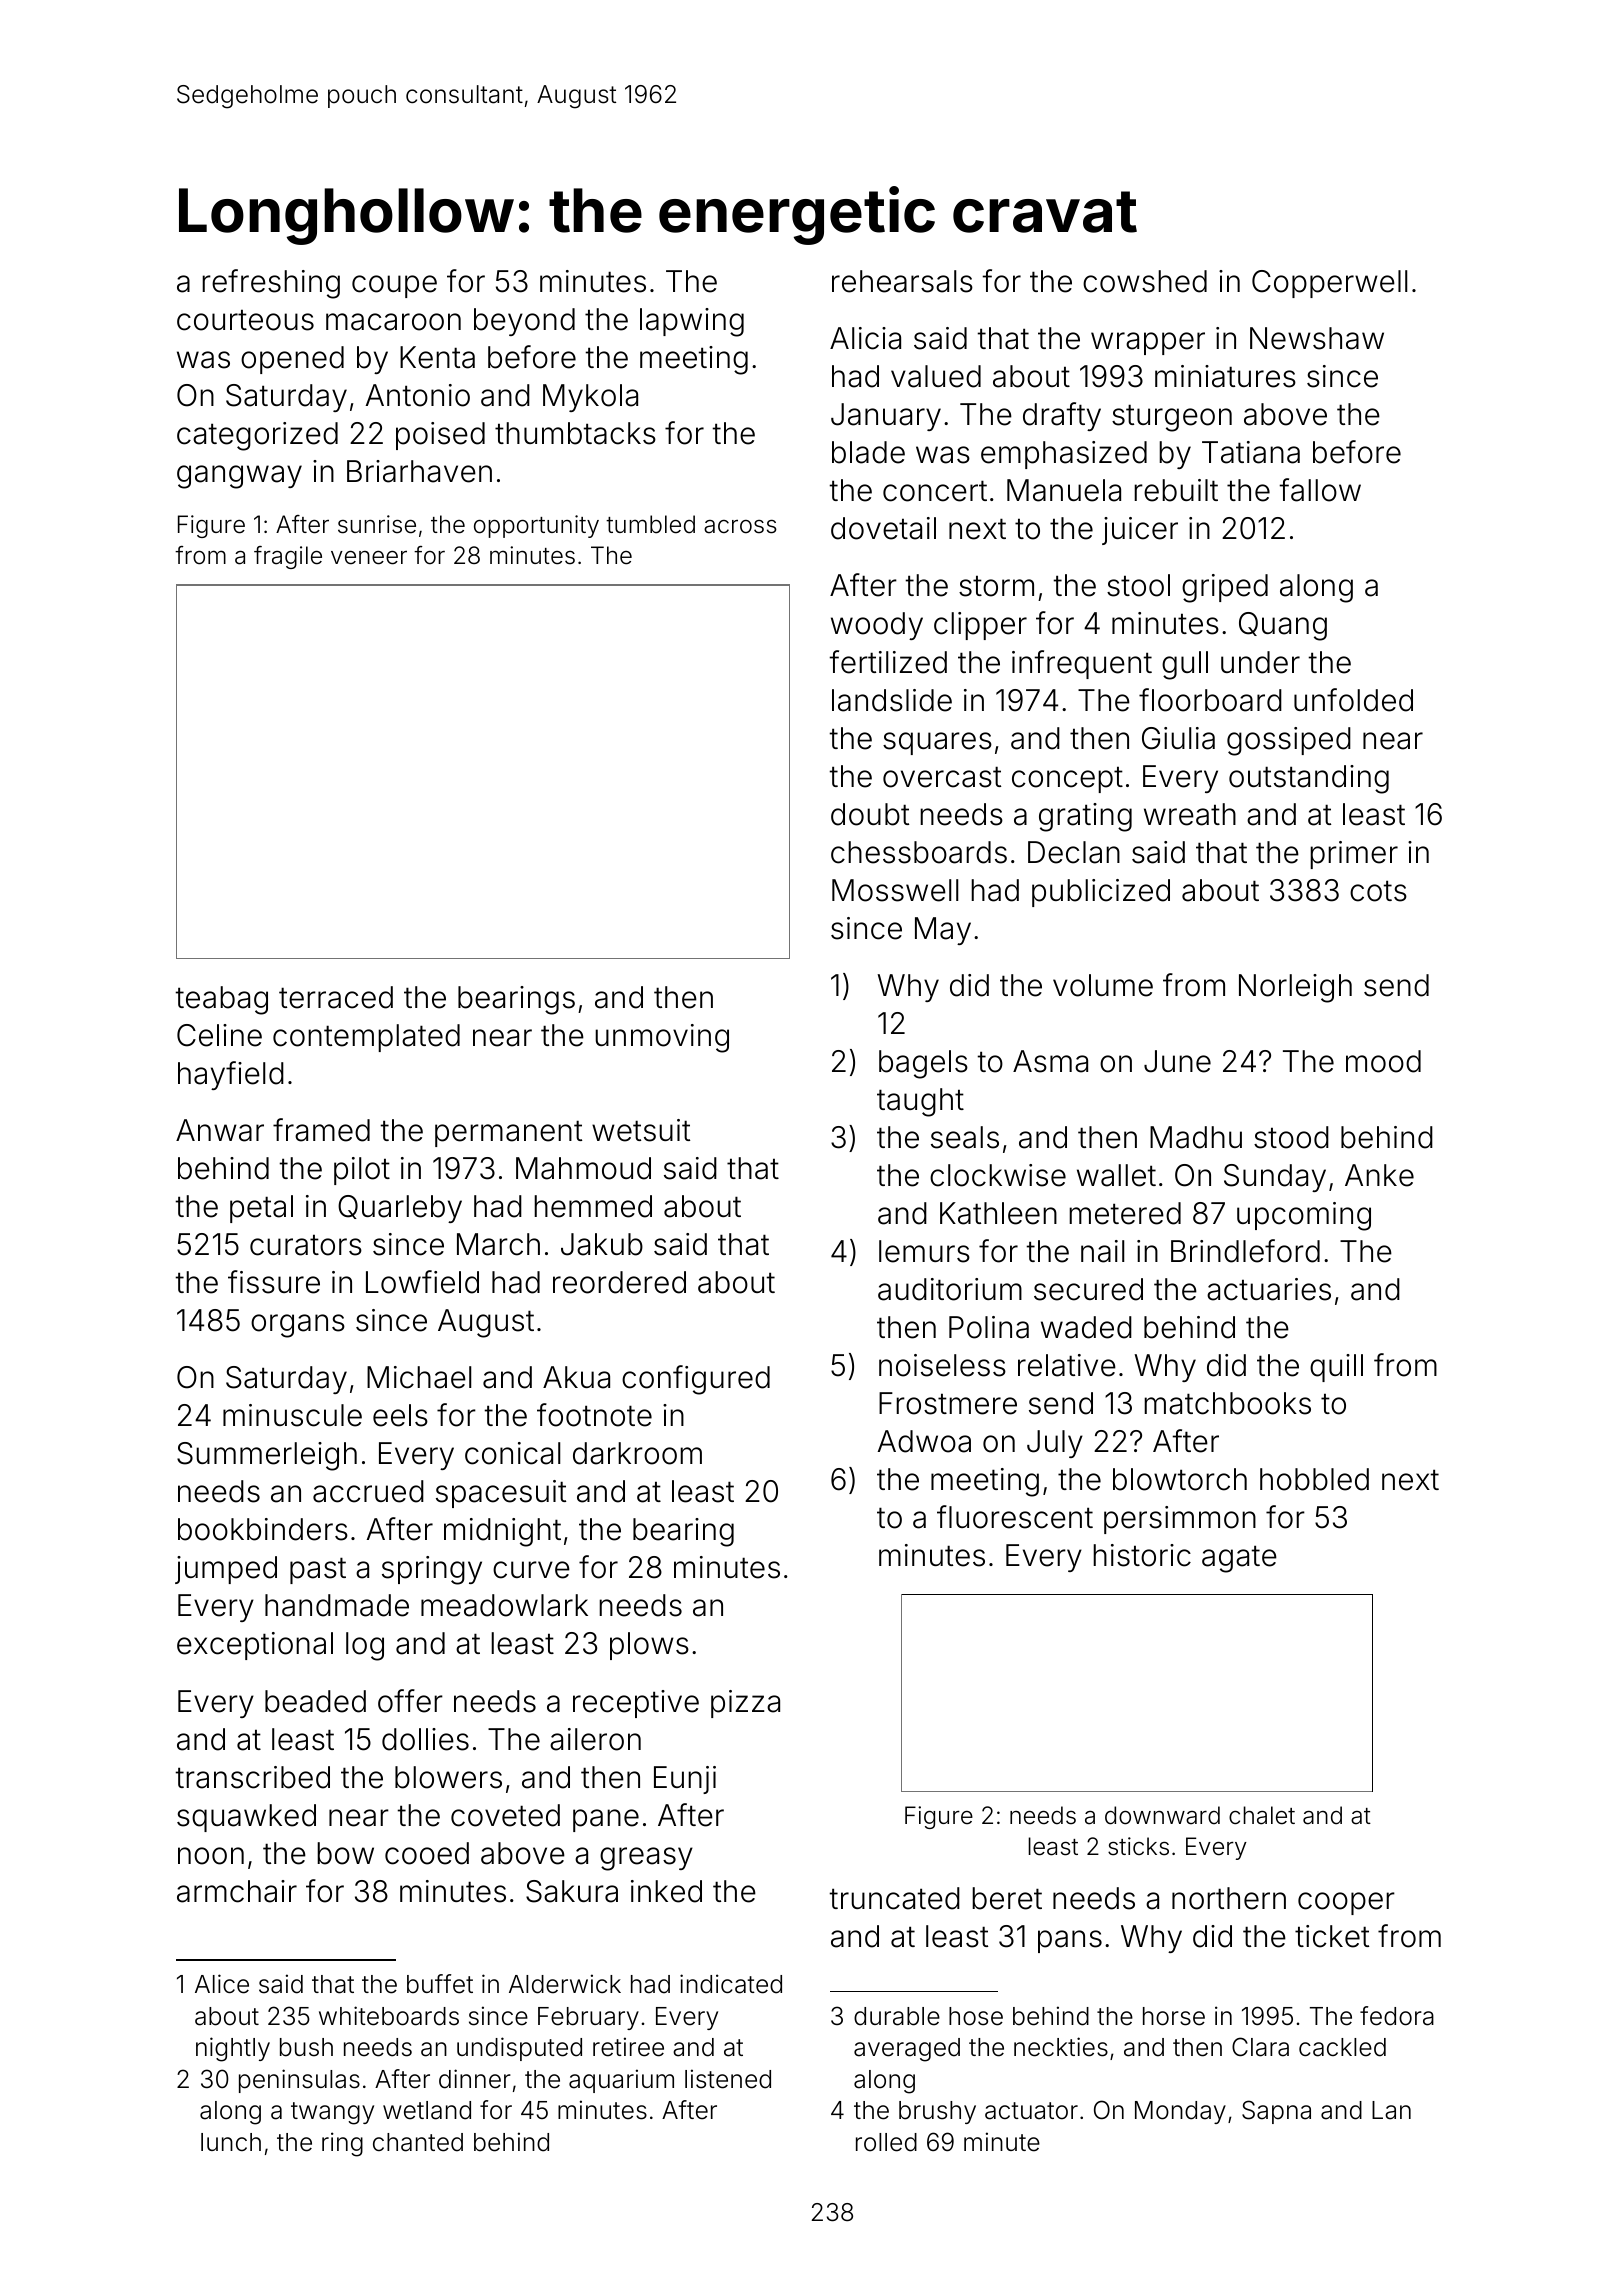 The image size is (1620, 2292). What do you see at coordinates (394, 286) in the screenshot?
I see `coupe` at bounding box center [394, 286].
